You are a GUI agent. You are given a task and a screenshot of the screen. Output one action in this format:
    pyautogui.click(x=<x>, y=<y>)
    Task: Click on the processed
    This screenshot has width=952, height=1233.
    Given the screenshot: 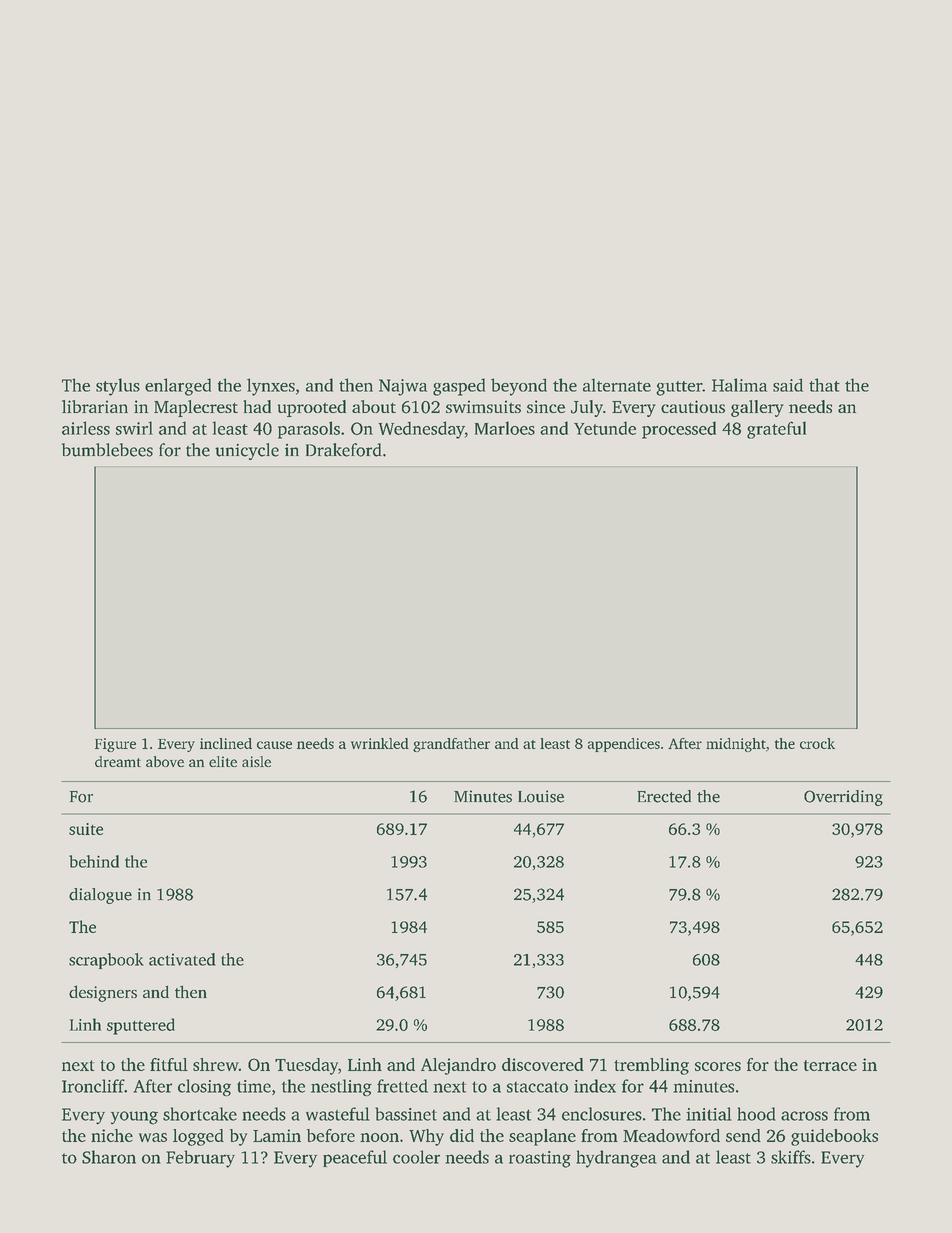 What is the action you would take?
    pyautogui.click(x=679, y=430)
